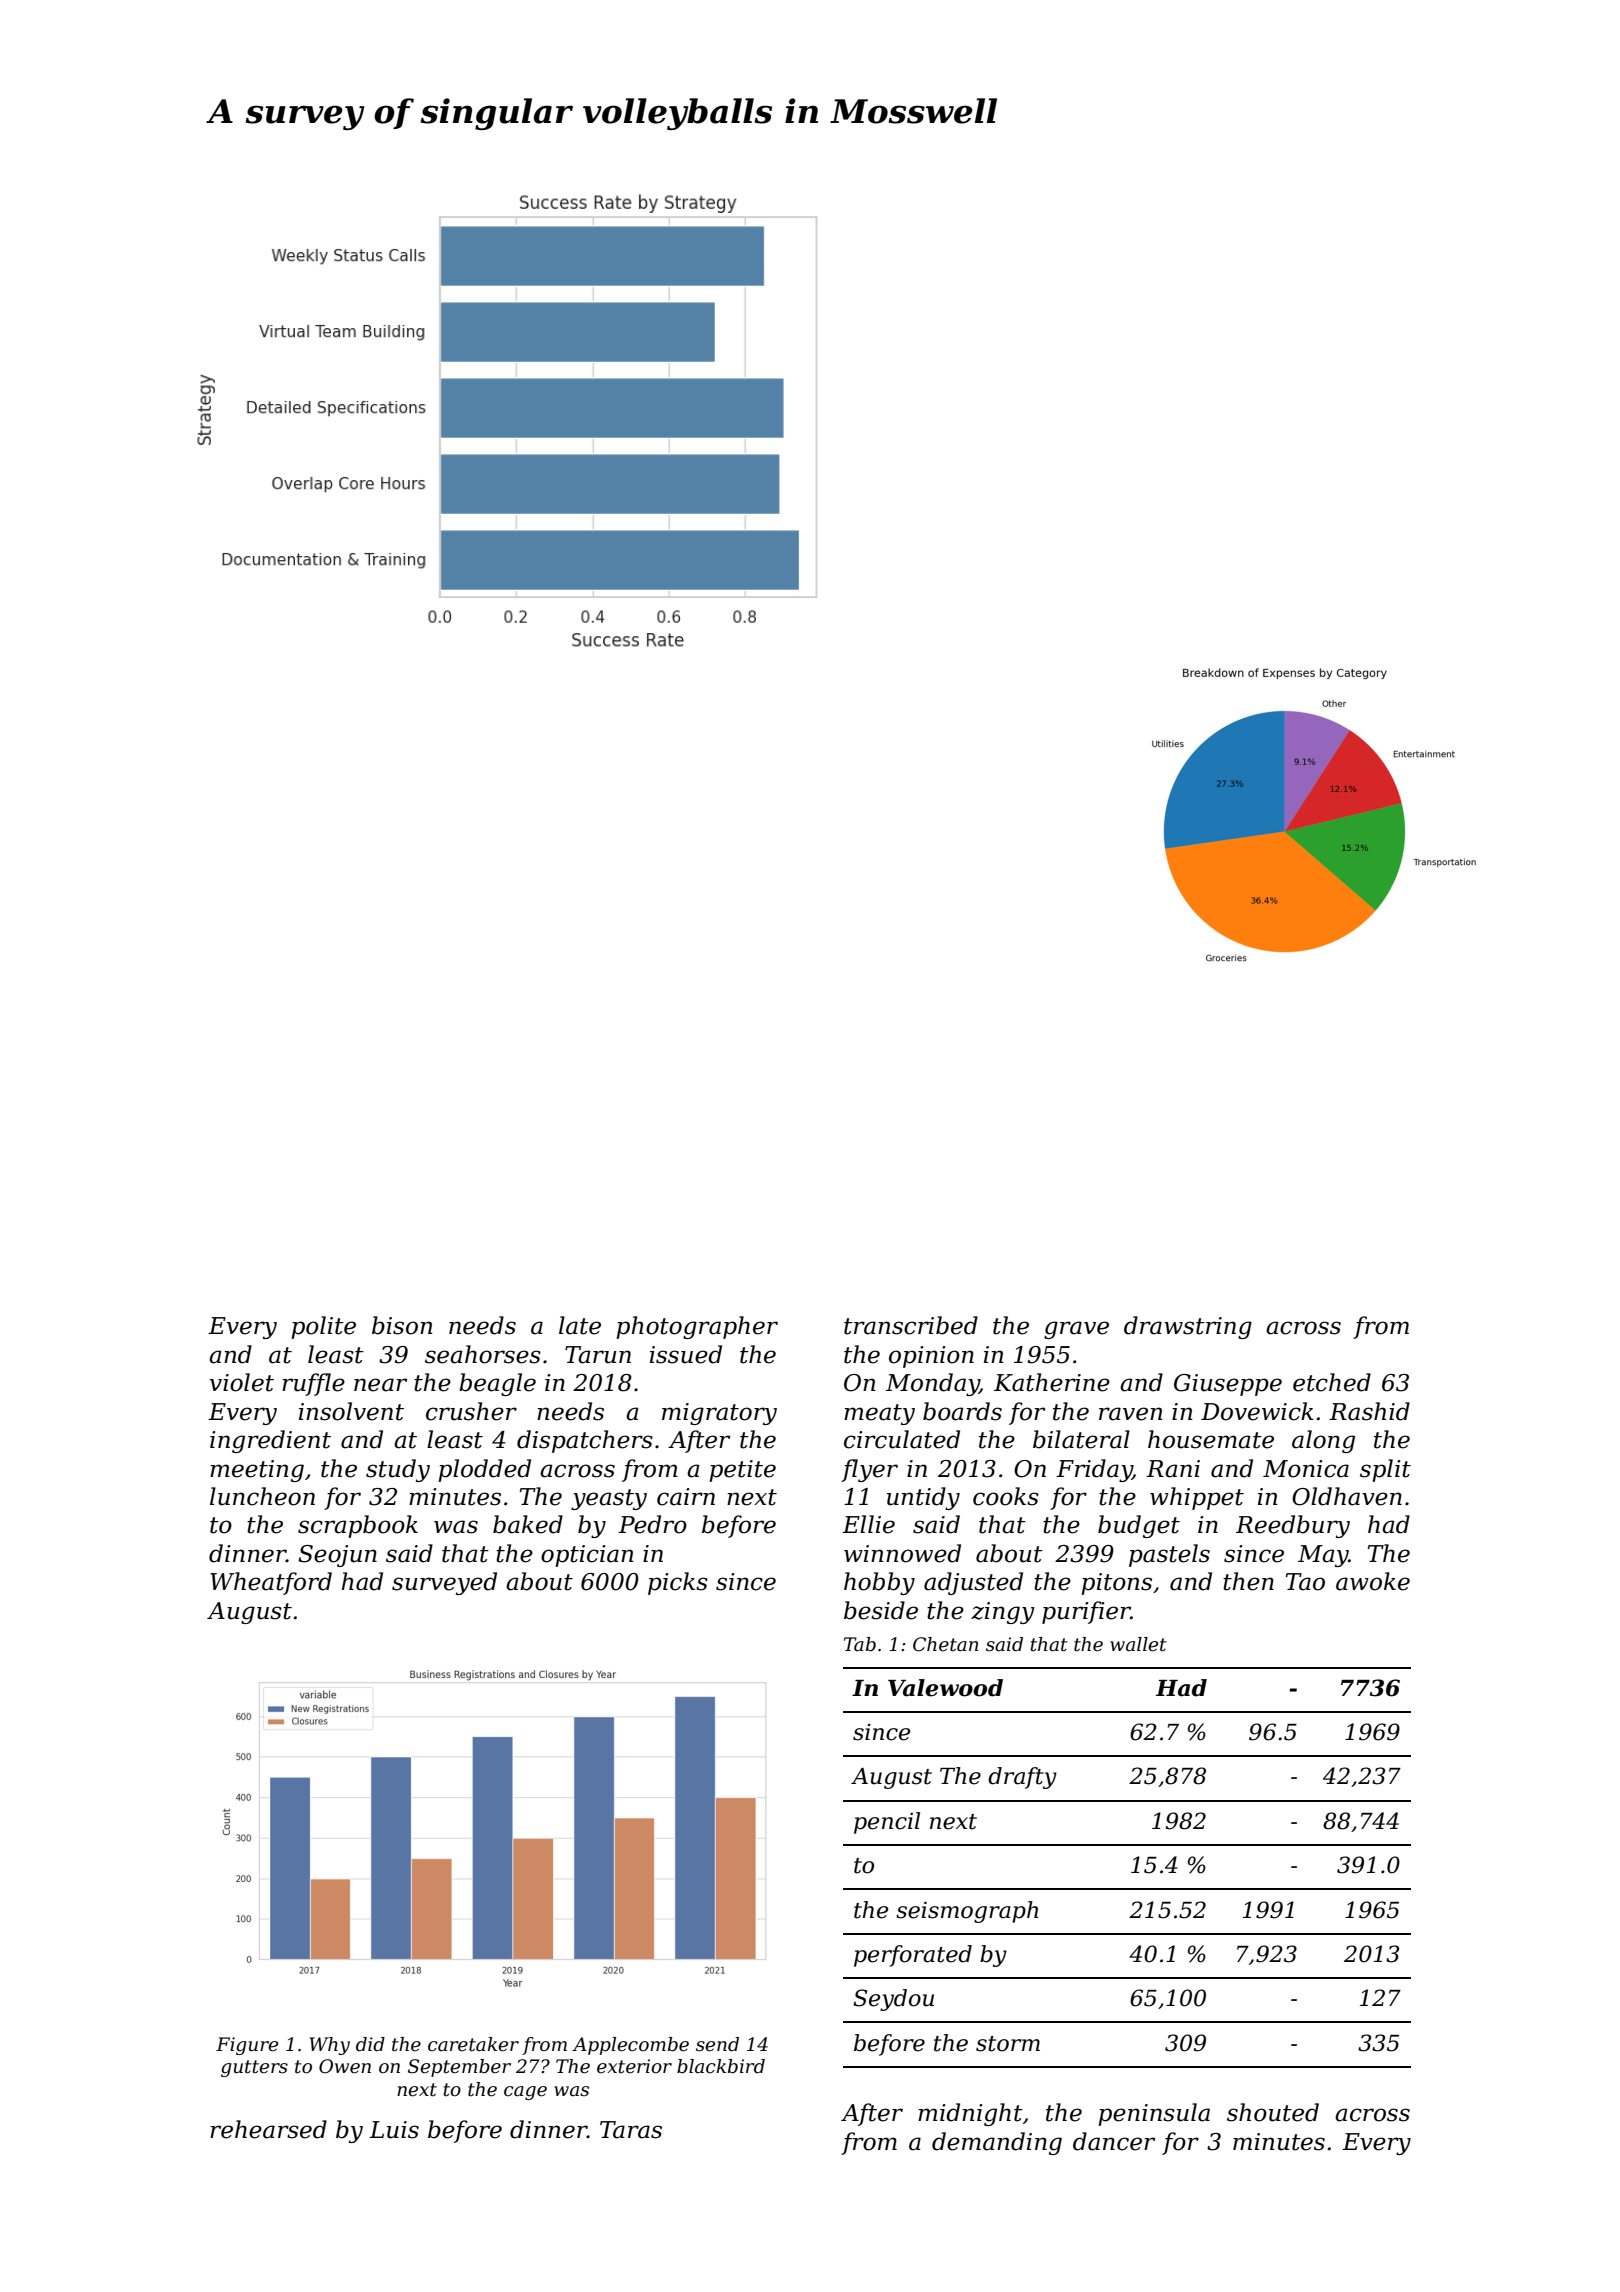 The width and height of the document is (1620, 2292). What do you see at coordinates (1273, 2112) in the document?
I see `shouted` at bounding box center [1273, 2112].
